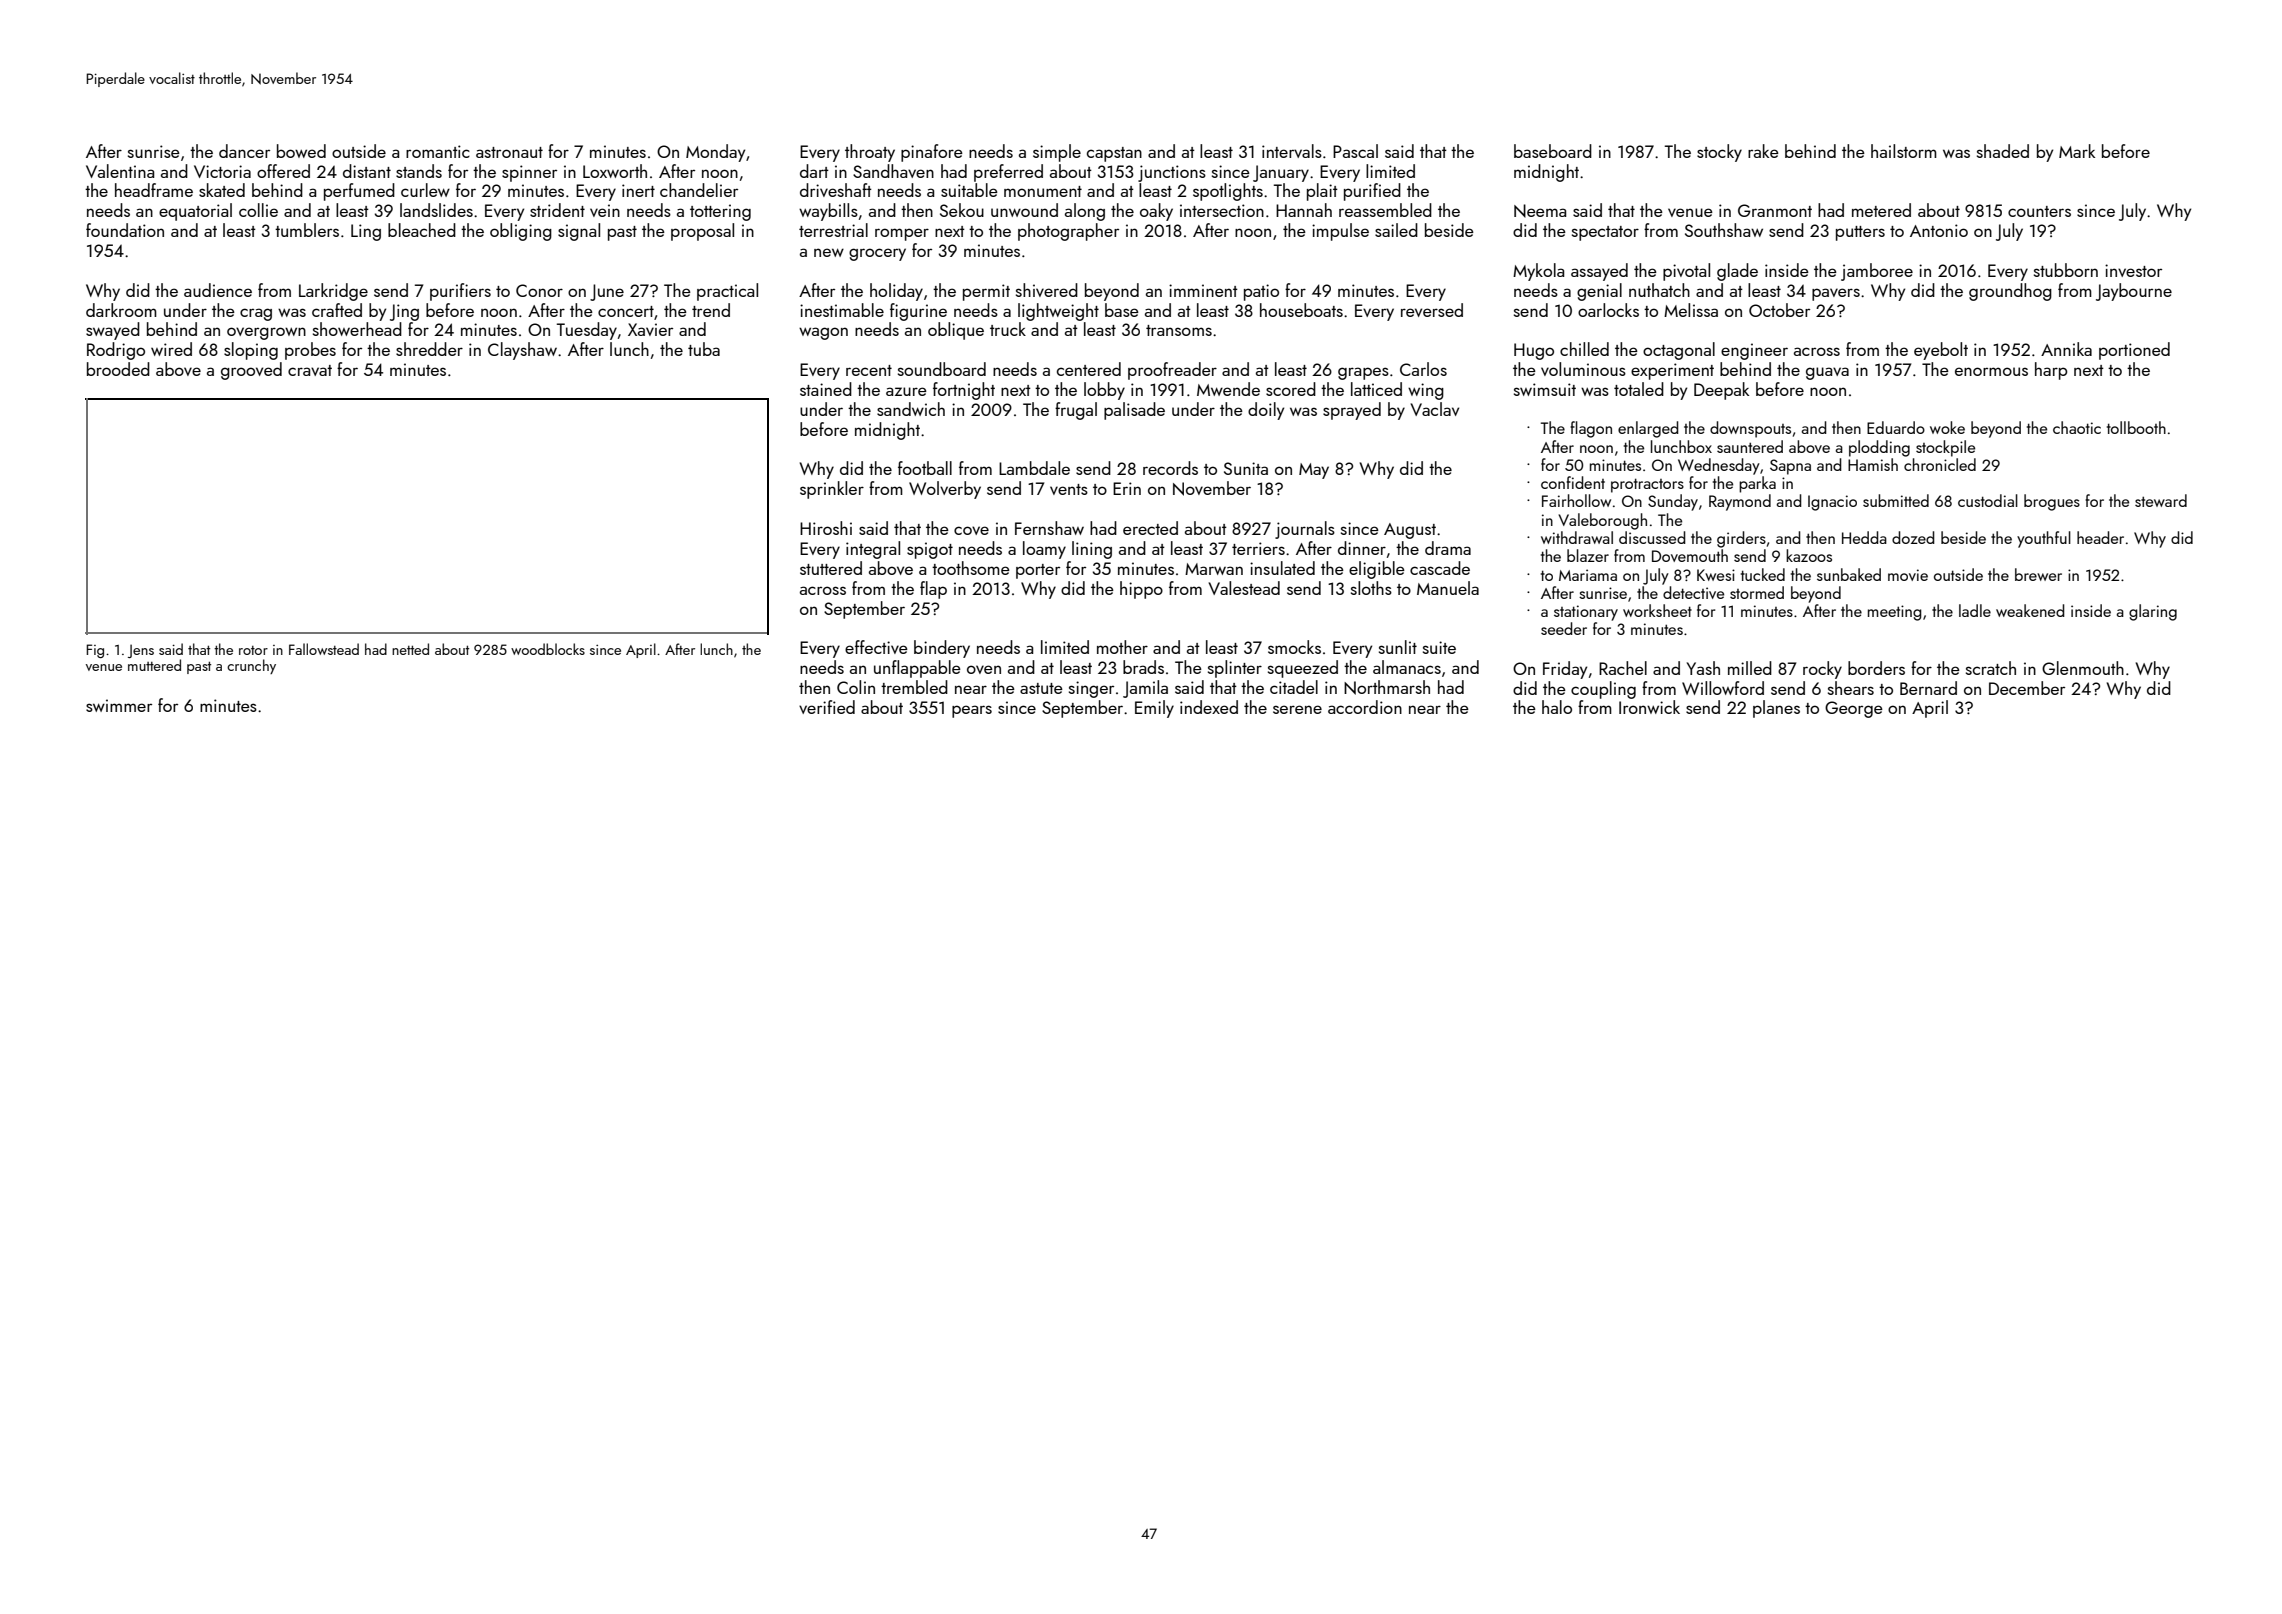 The height and width of the screenshot is (1614, 2282). I want to click on hippo, so click(1141, 590).
